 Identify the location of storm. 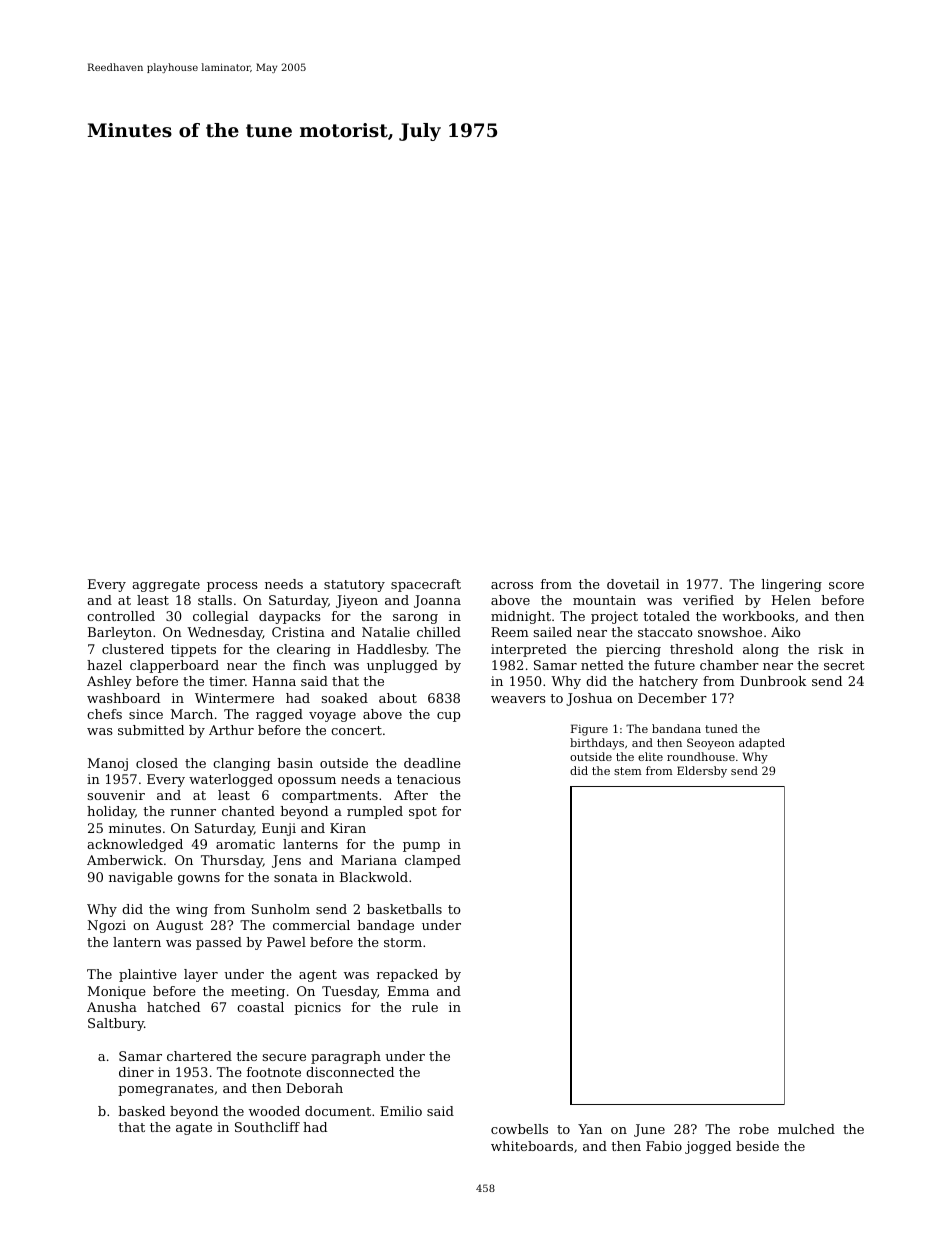
(403, 942).
